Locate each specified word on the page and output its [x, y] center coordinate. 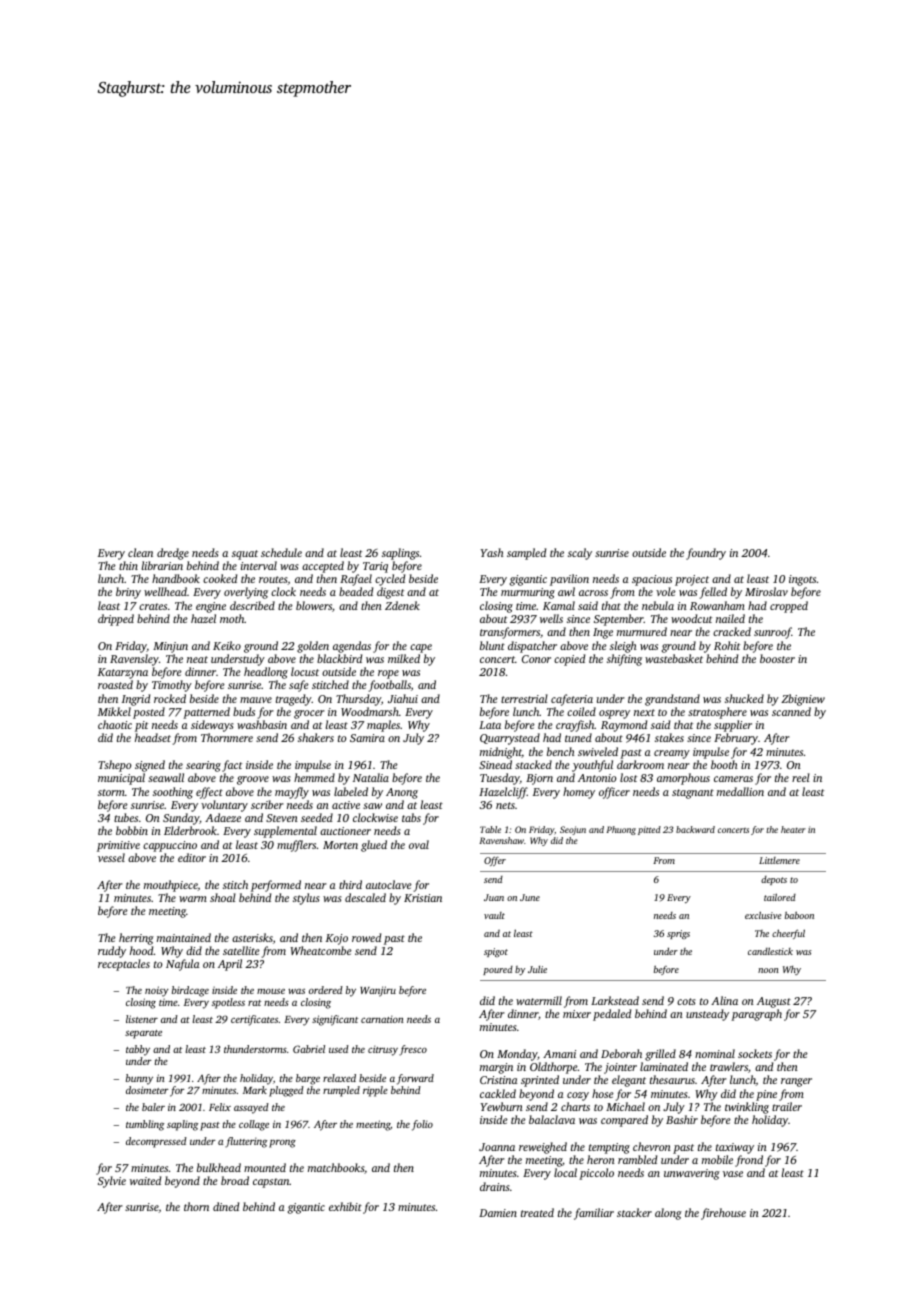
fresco [413, 1050]
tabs [411, 817]
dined [226, 1206]
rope [388, 674]
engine [211, 607]
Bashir [682, 1119]
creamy [672, 754]
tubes [126, 817]
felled [713, 593]
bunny [139, 1079]
